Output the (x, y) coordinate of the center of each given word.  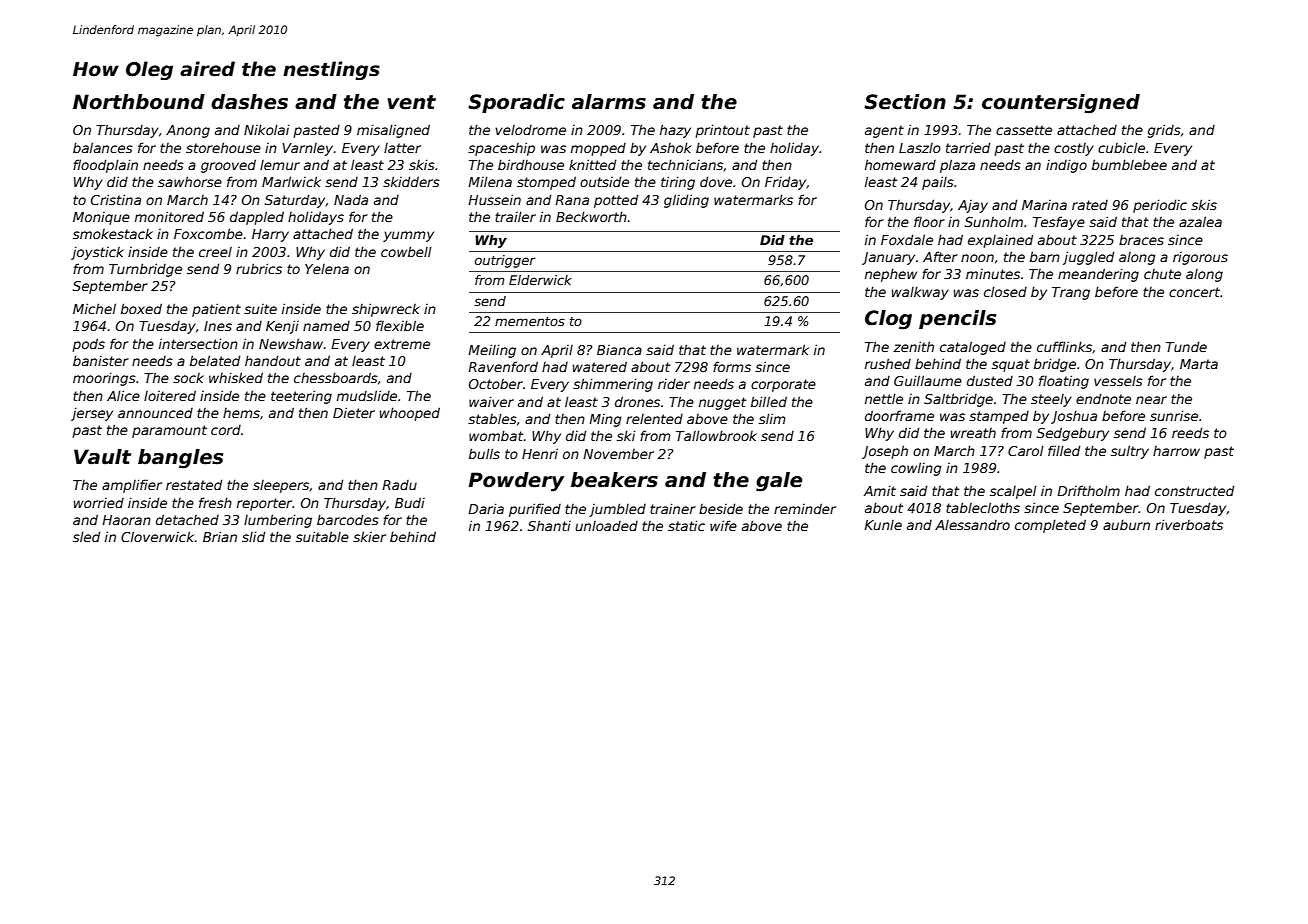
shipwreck (386, 310)
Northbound (139, 102)
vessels (1118, 381)
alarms (609, 102)
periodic (1160, 206)
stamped (999, 417)
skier (369, 536)
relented (654, 419)
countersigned (1061, 104)
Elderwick (540, 280)
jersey (92, 414)
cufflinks (1064, 346)
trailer (515, 216)
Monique (101, 218)
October (496, 384)
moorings (104, 379)
